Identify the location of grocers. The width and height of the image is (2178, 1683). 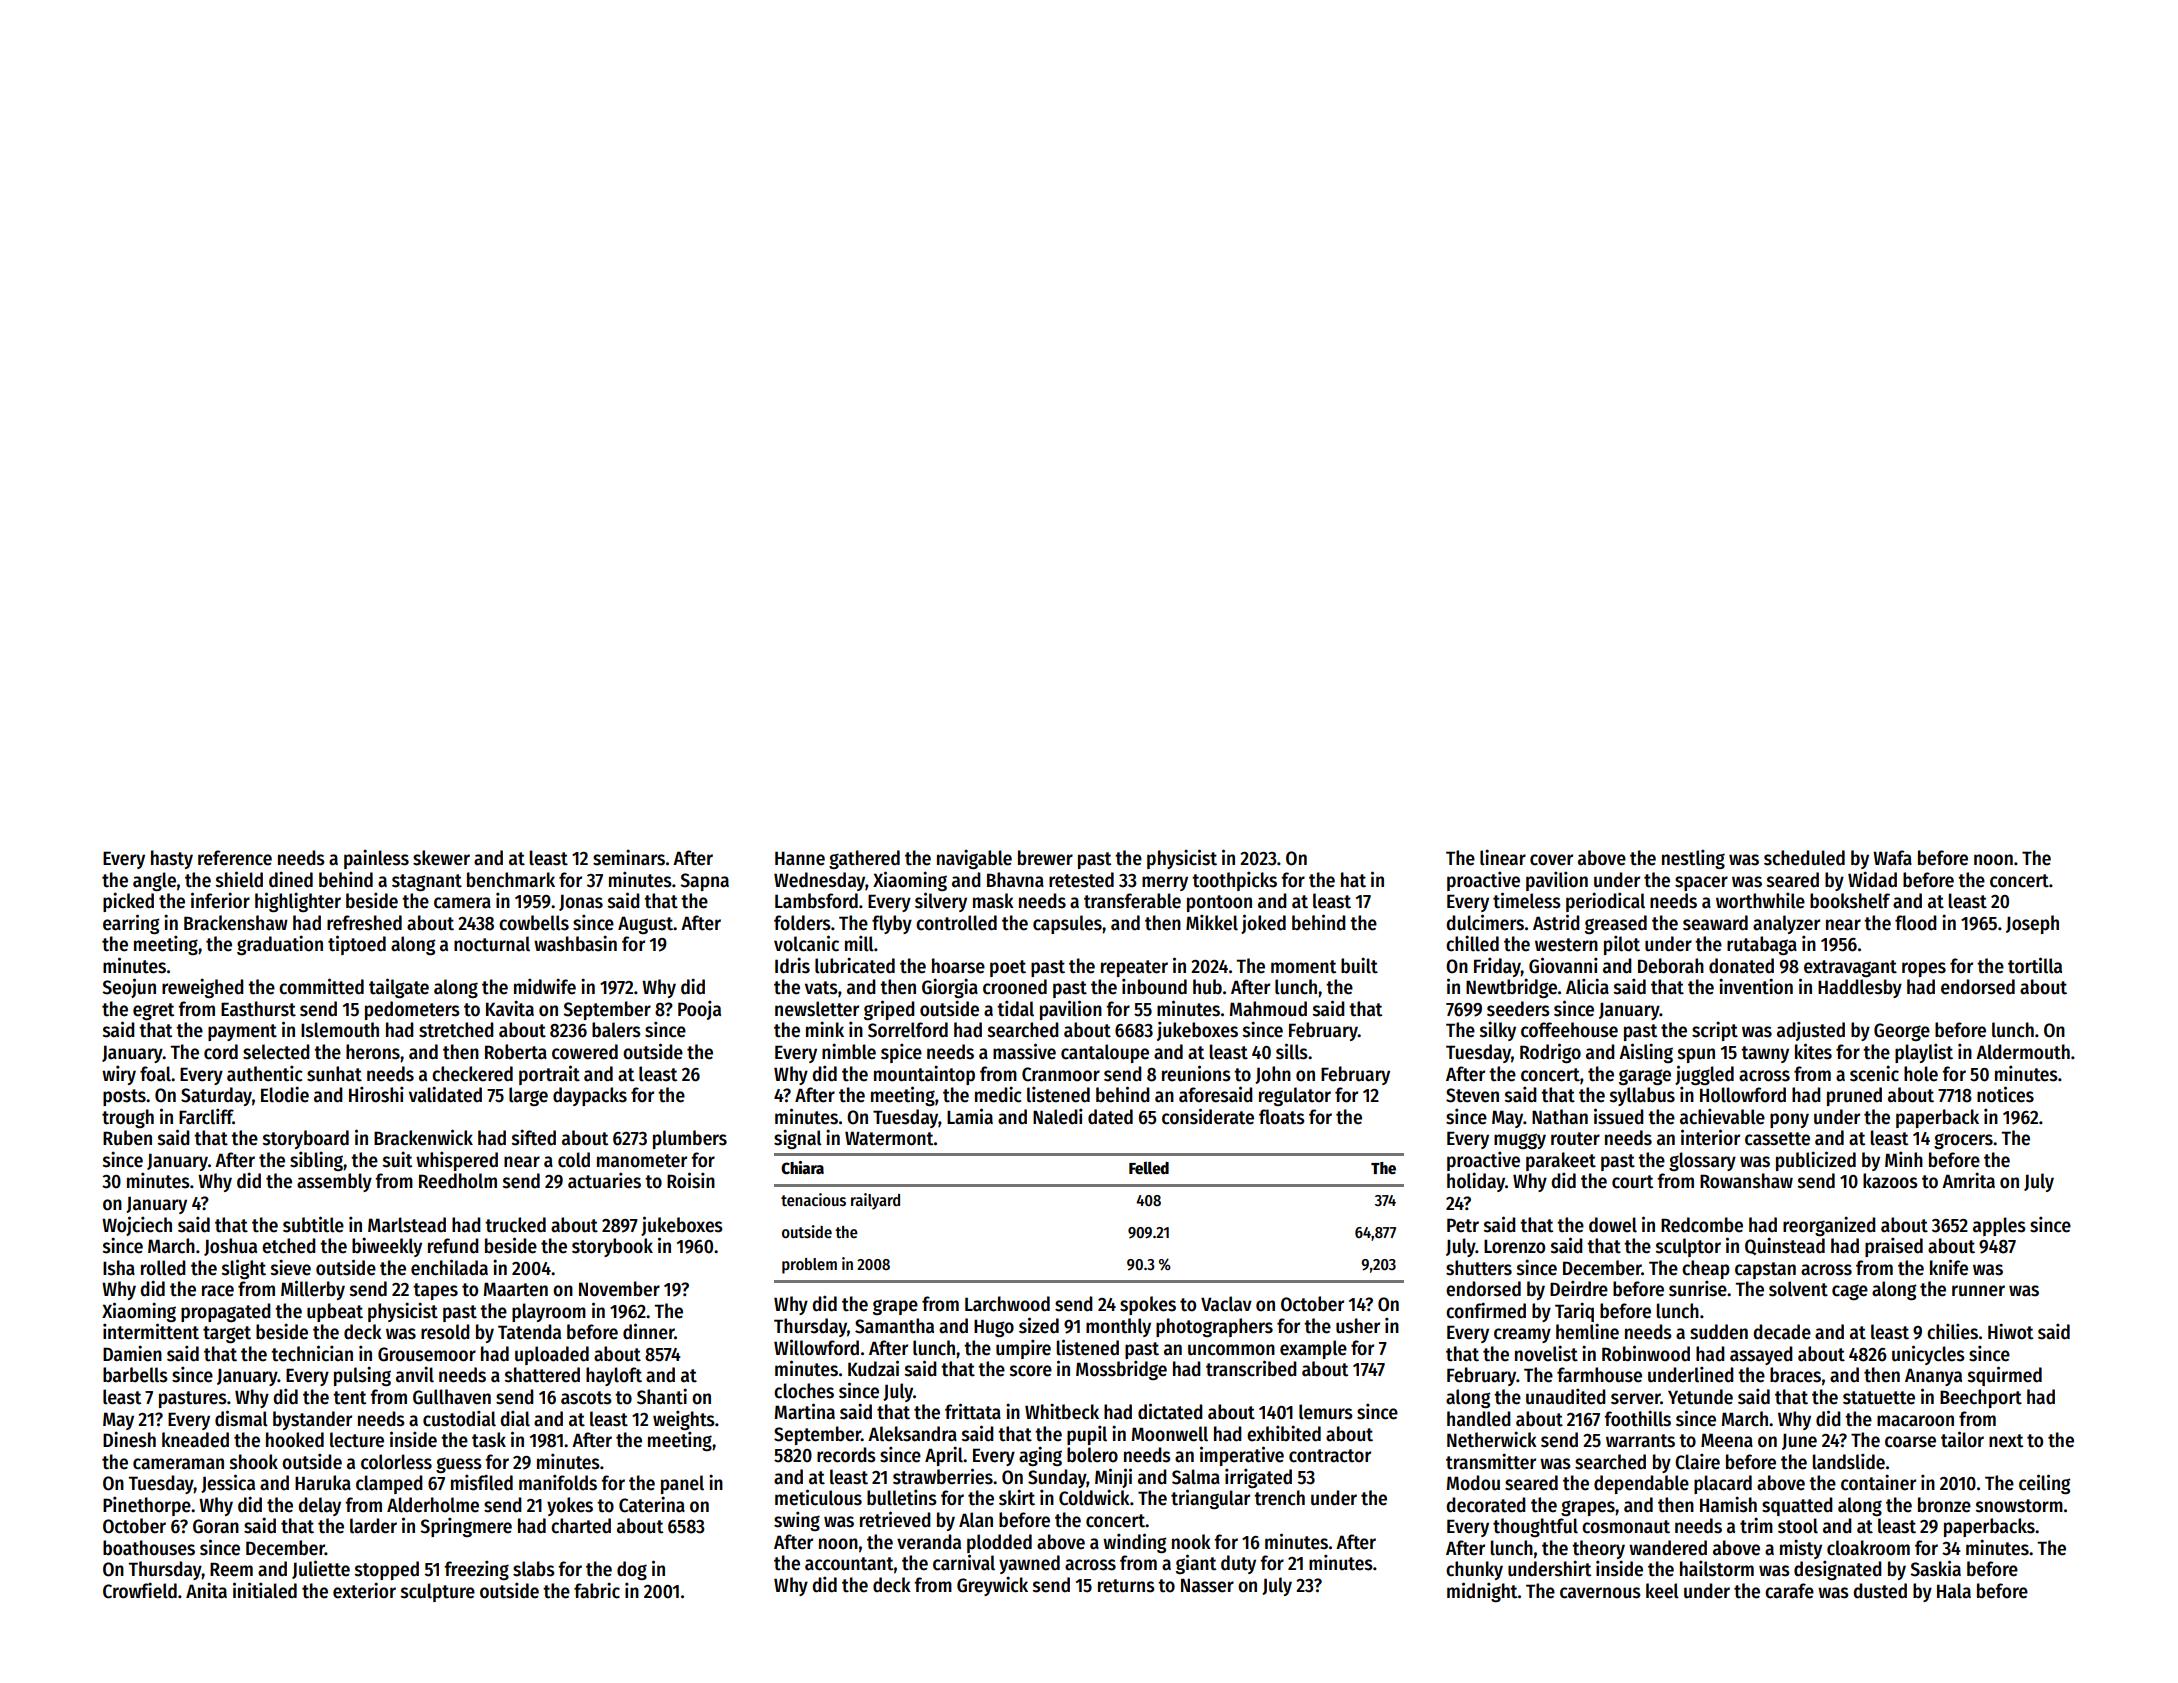
(1963, 1141).
